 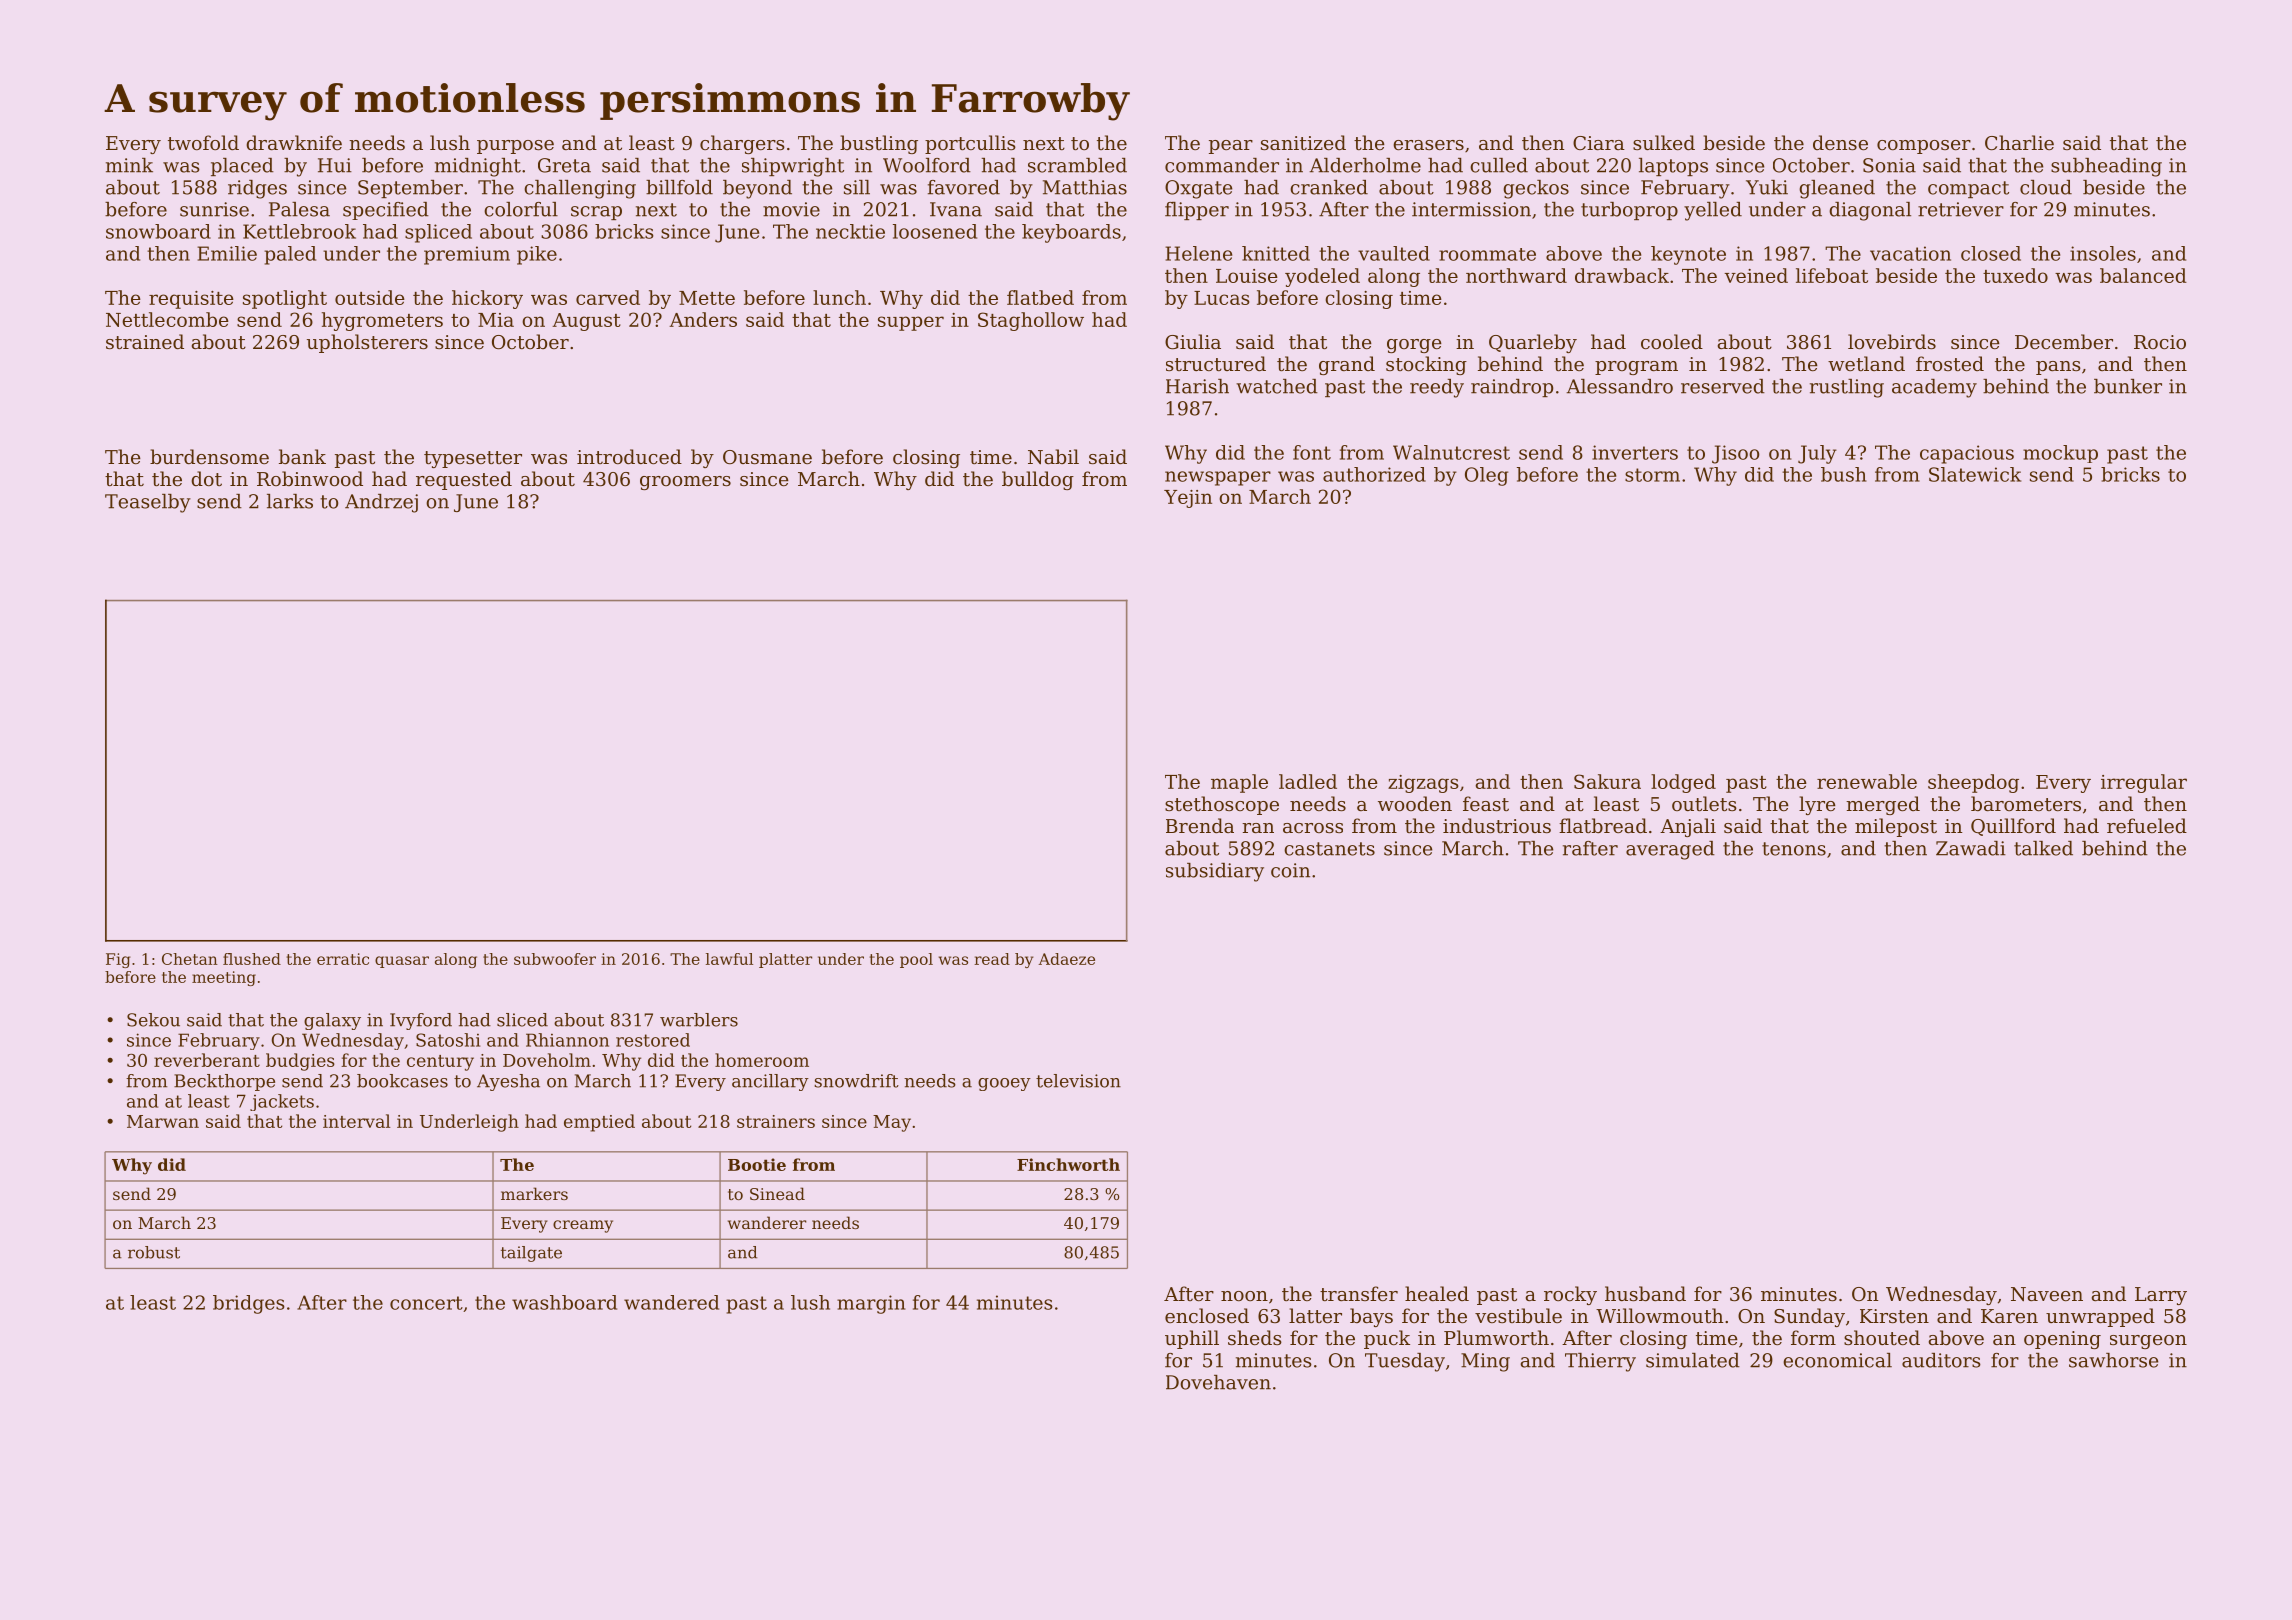 What do you see at coordinates (2015, 275) in the image?
I see `tuxedo` at bounding box center [2015, 275].
